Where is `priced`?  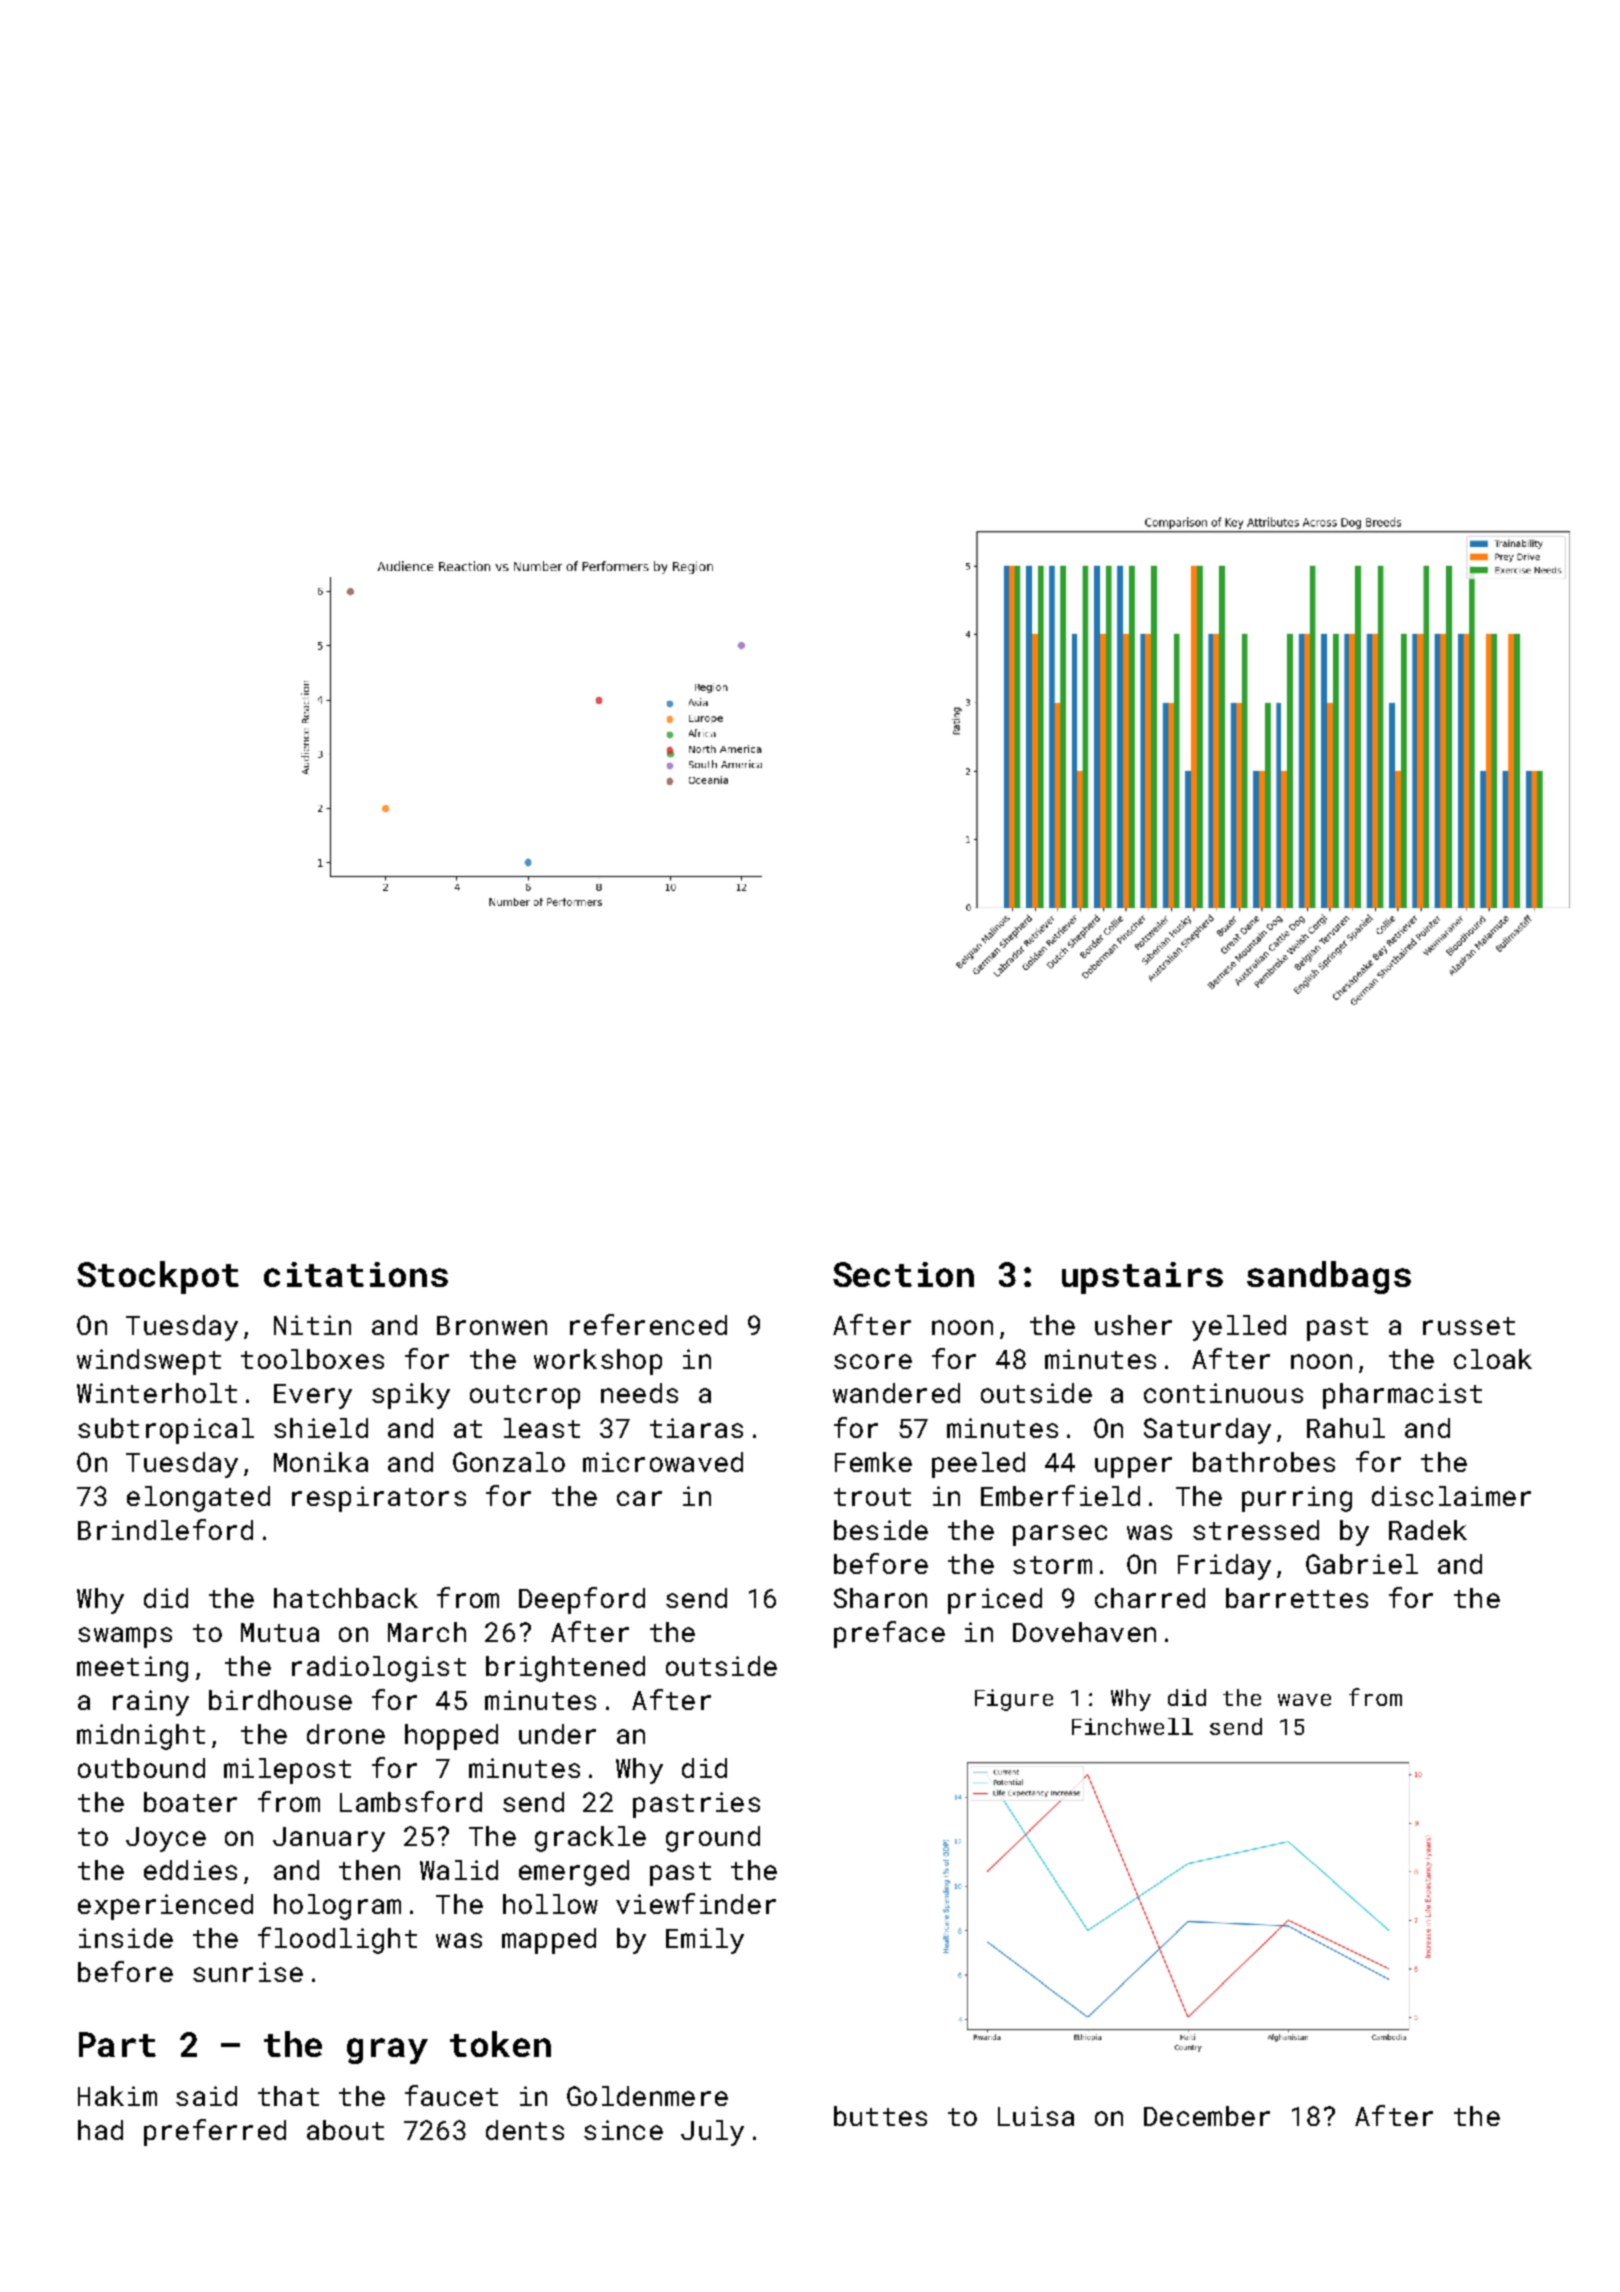 priced is located at coordinates (995, 1601).
